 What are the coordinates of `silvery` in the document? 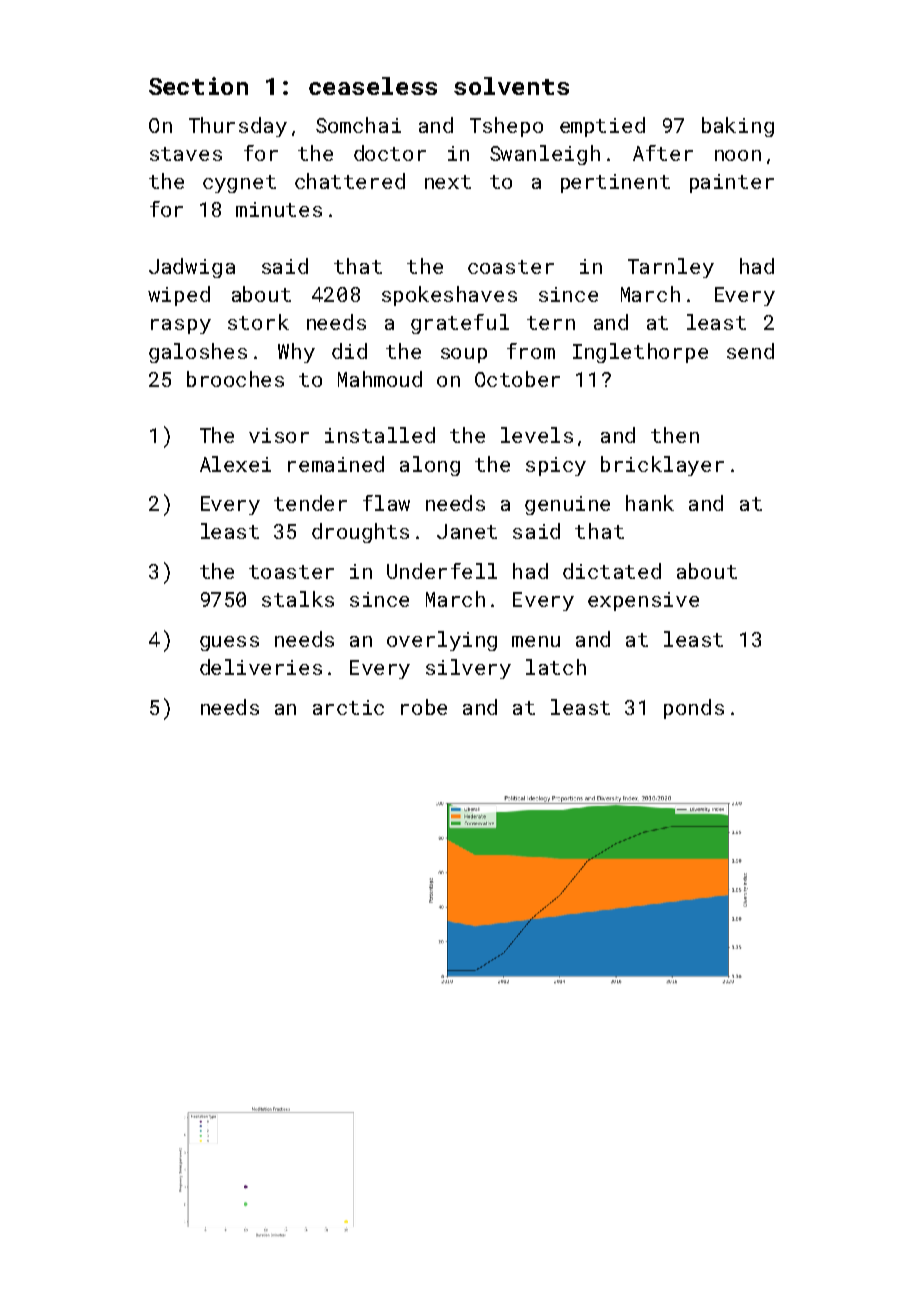 It's located at (468, 669).
